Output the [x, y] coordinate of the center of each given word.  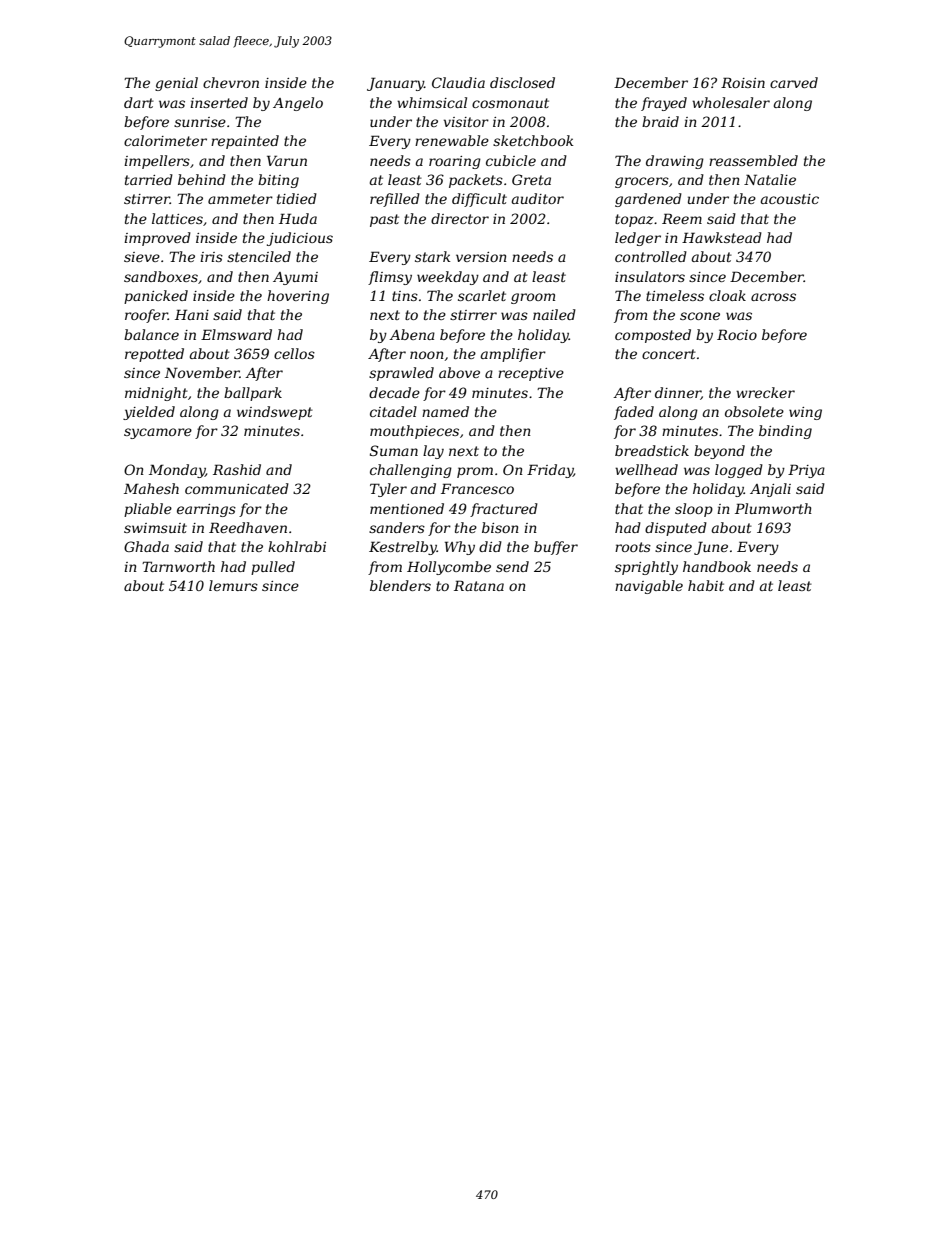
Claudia [458, 82]
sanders [397, 527]
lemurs [233, 585]
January [395, 84]
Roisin [743, 82]
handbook [717, 566]
